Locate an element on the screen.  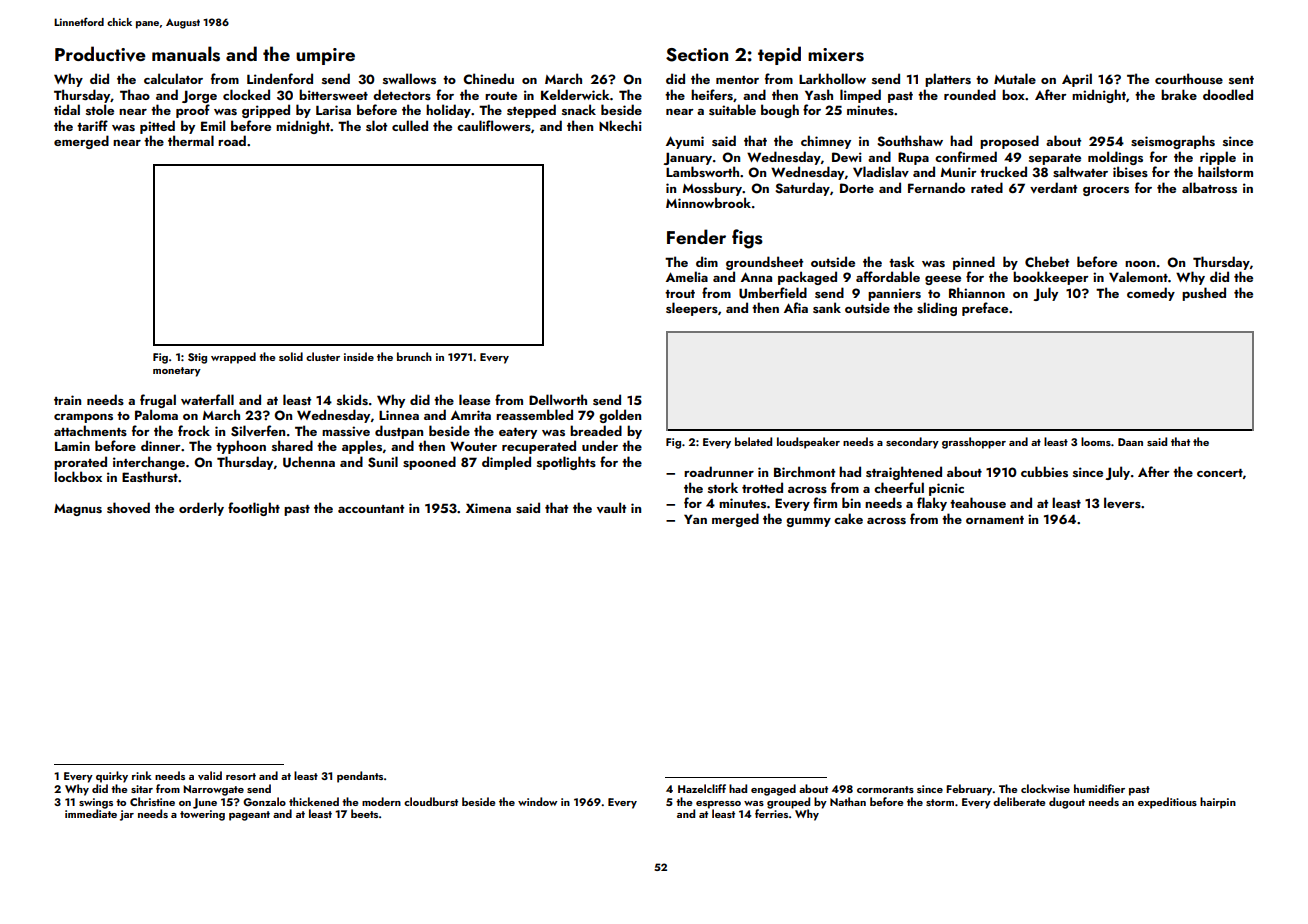
Rhiannon is located at coordinates (977, 292).
